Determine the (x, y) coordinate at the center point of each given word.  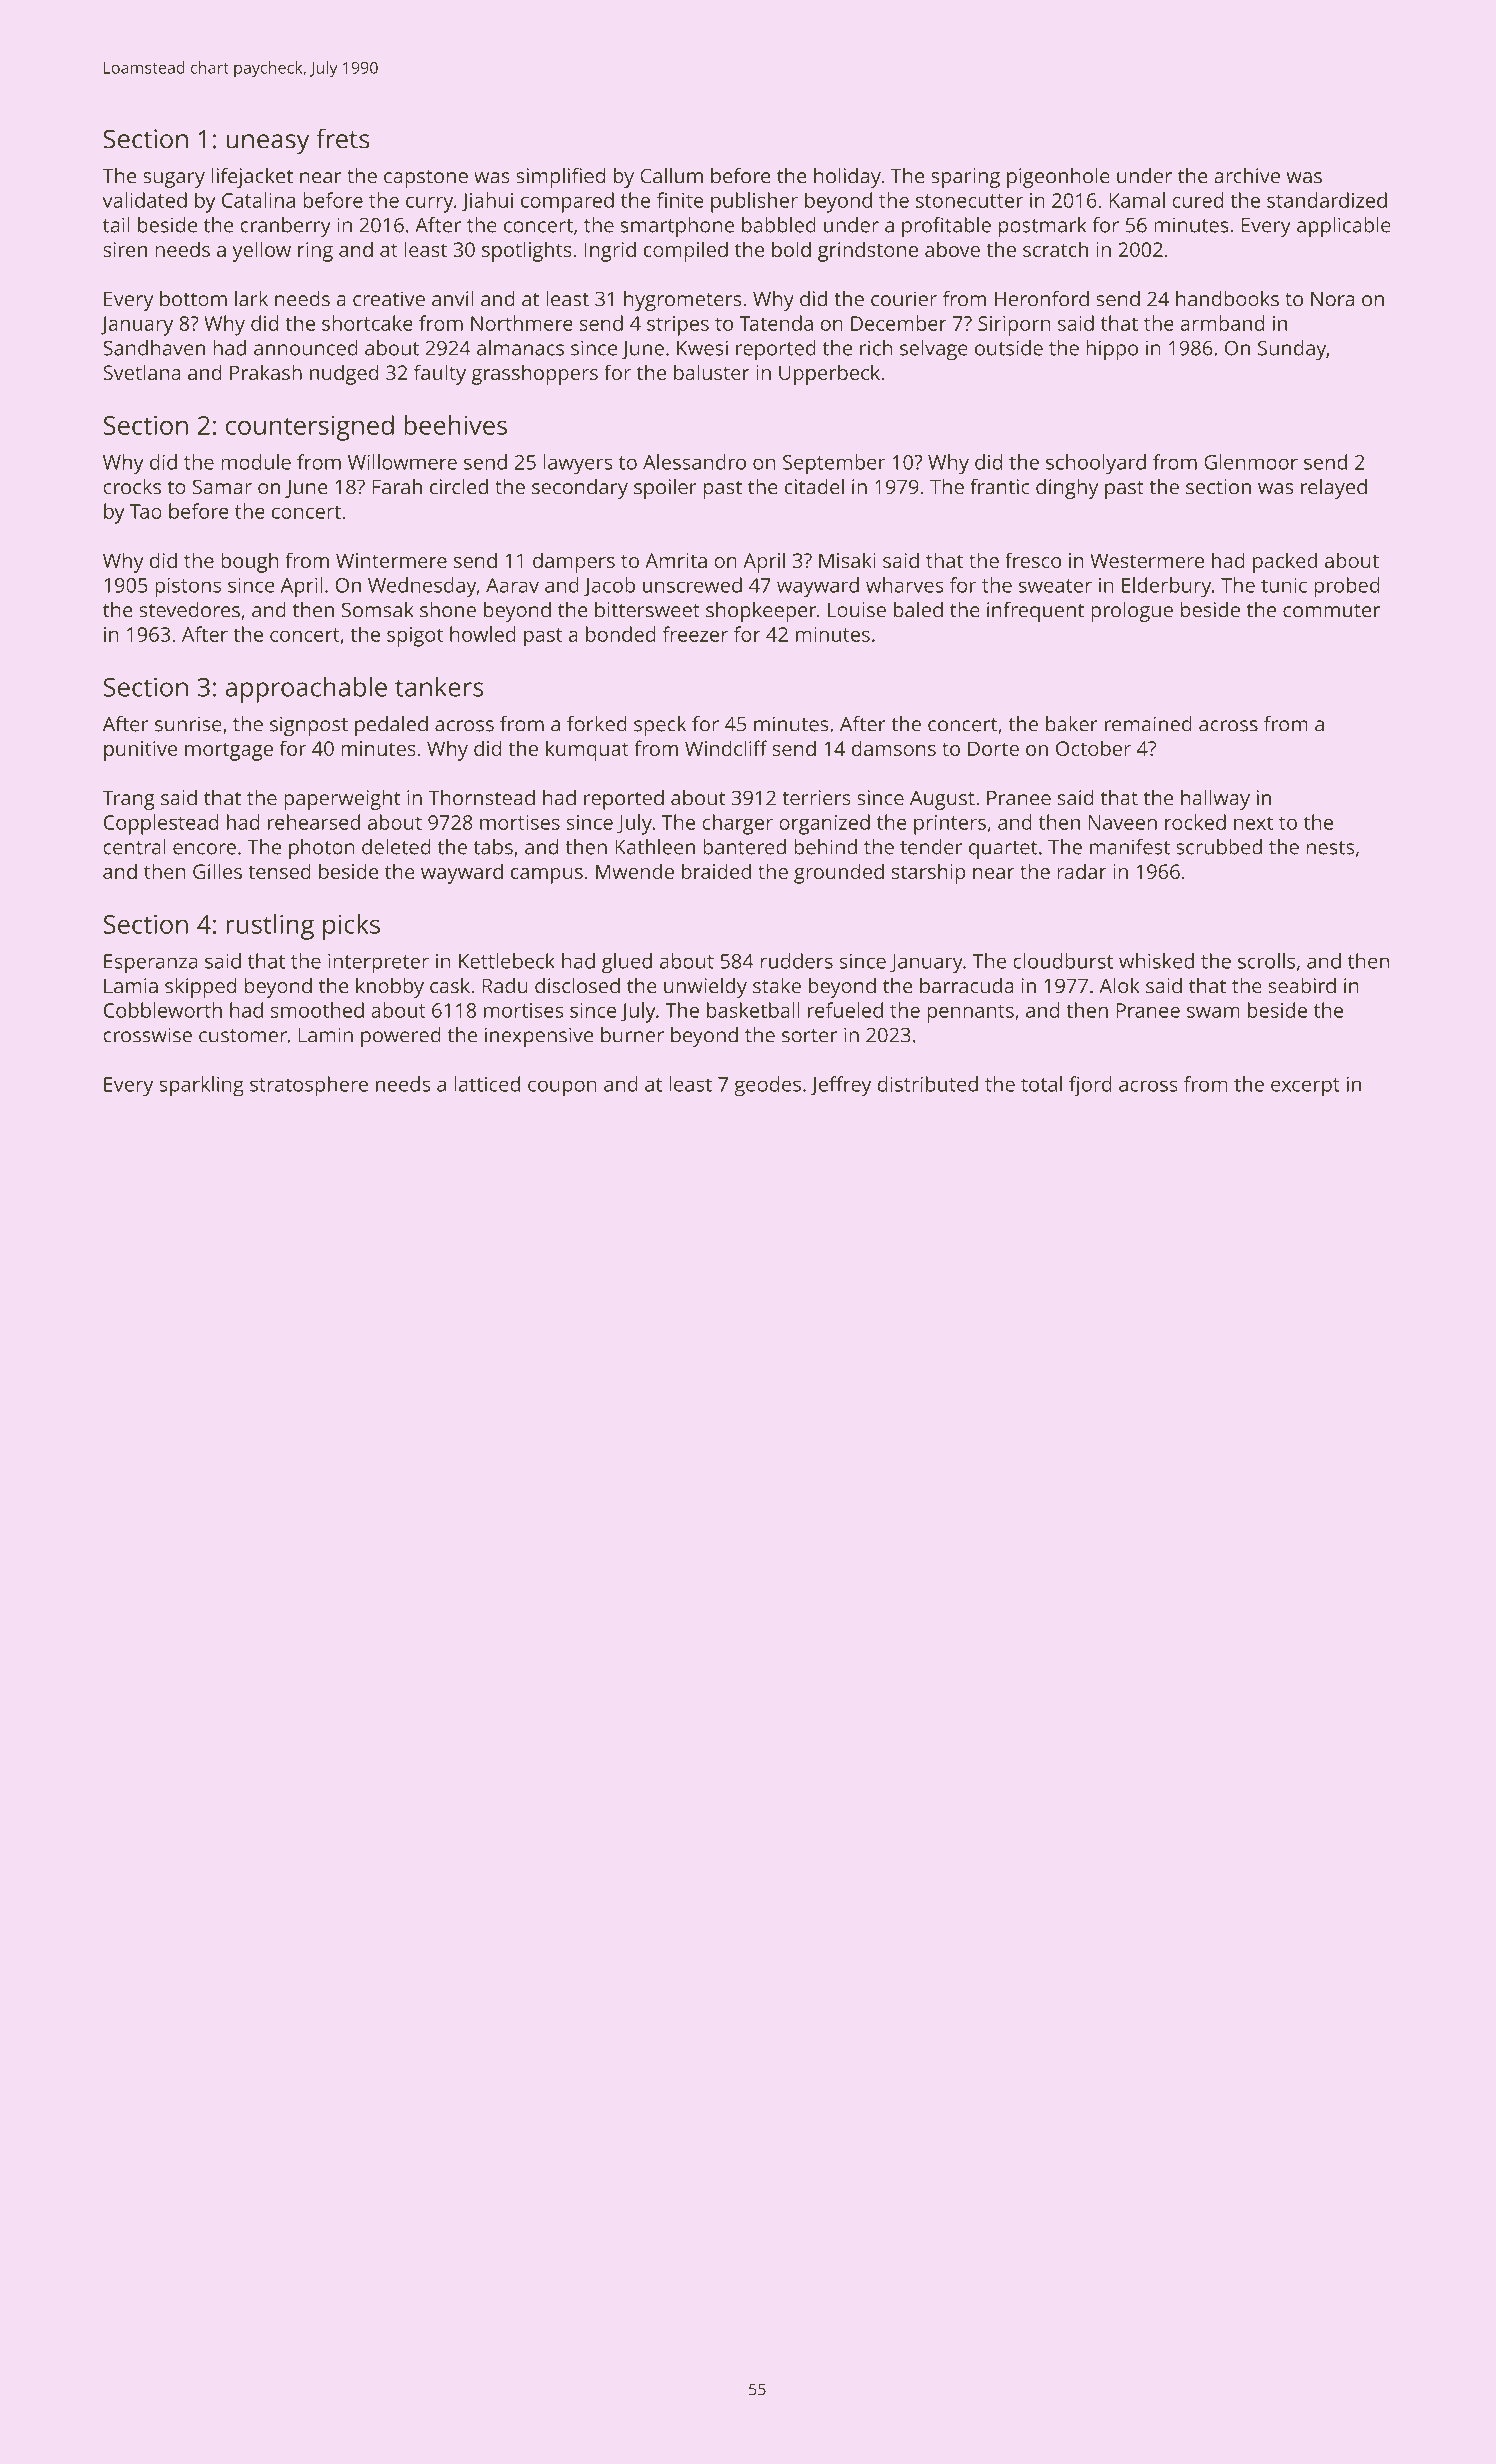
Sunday (1292, 350)
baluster (712, 372)
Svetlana (142, 372)
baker (1072, 724)
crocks (132, 487)
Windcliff (726, 748)
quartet (1003, 850)
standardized (1327, 200)
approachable (306, 690)
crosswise (147, 1035)
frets (342, 138)
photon (322, 849)
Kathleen (655, 847)
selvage (934, 350)
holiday (847, 177)
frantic (999, 486)
